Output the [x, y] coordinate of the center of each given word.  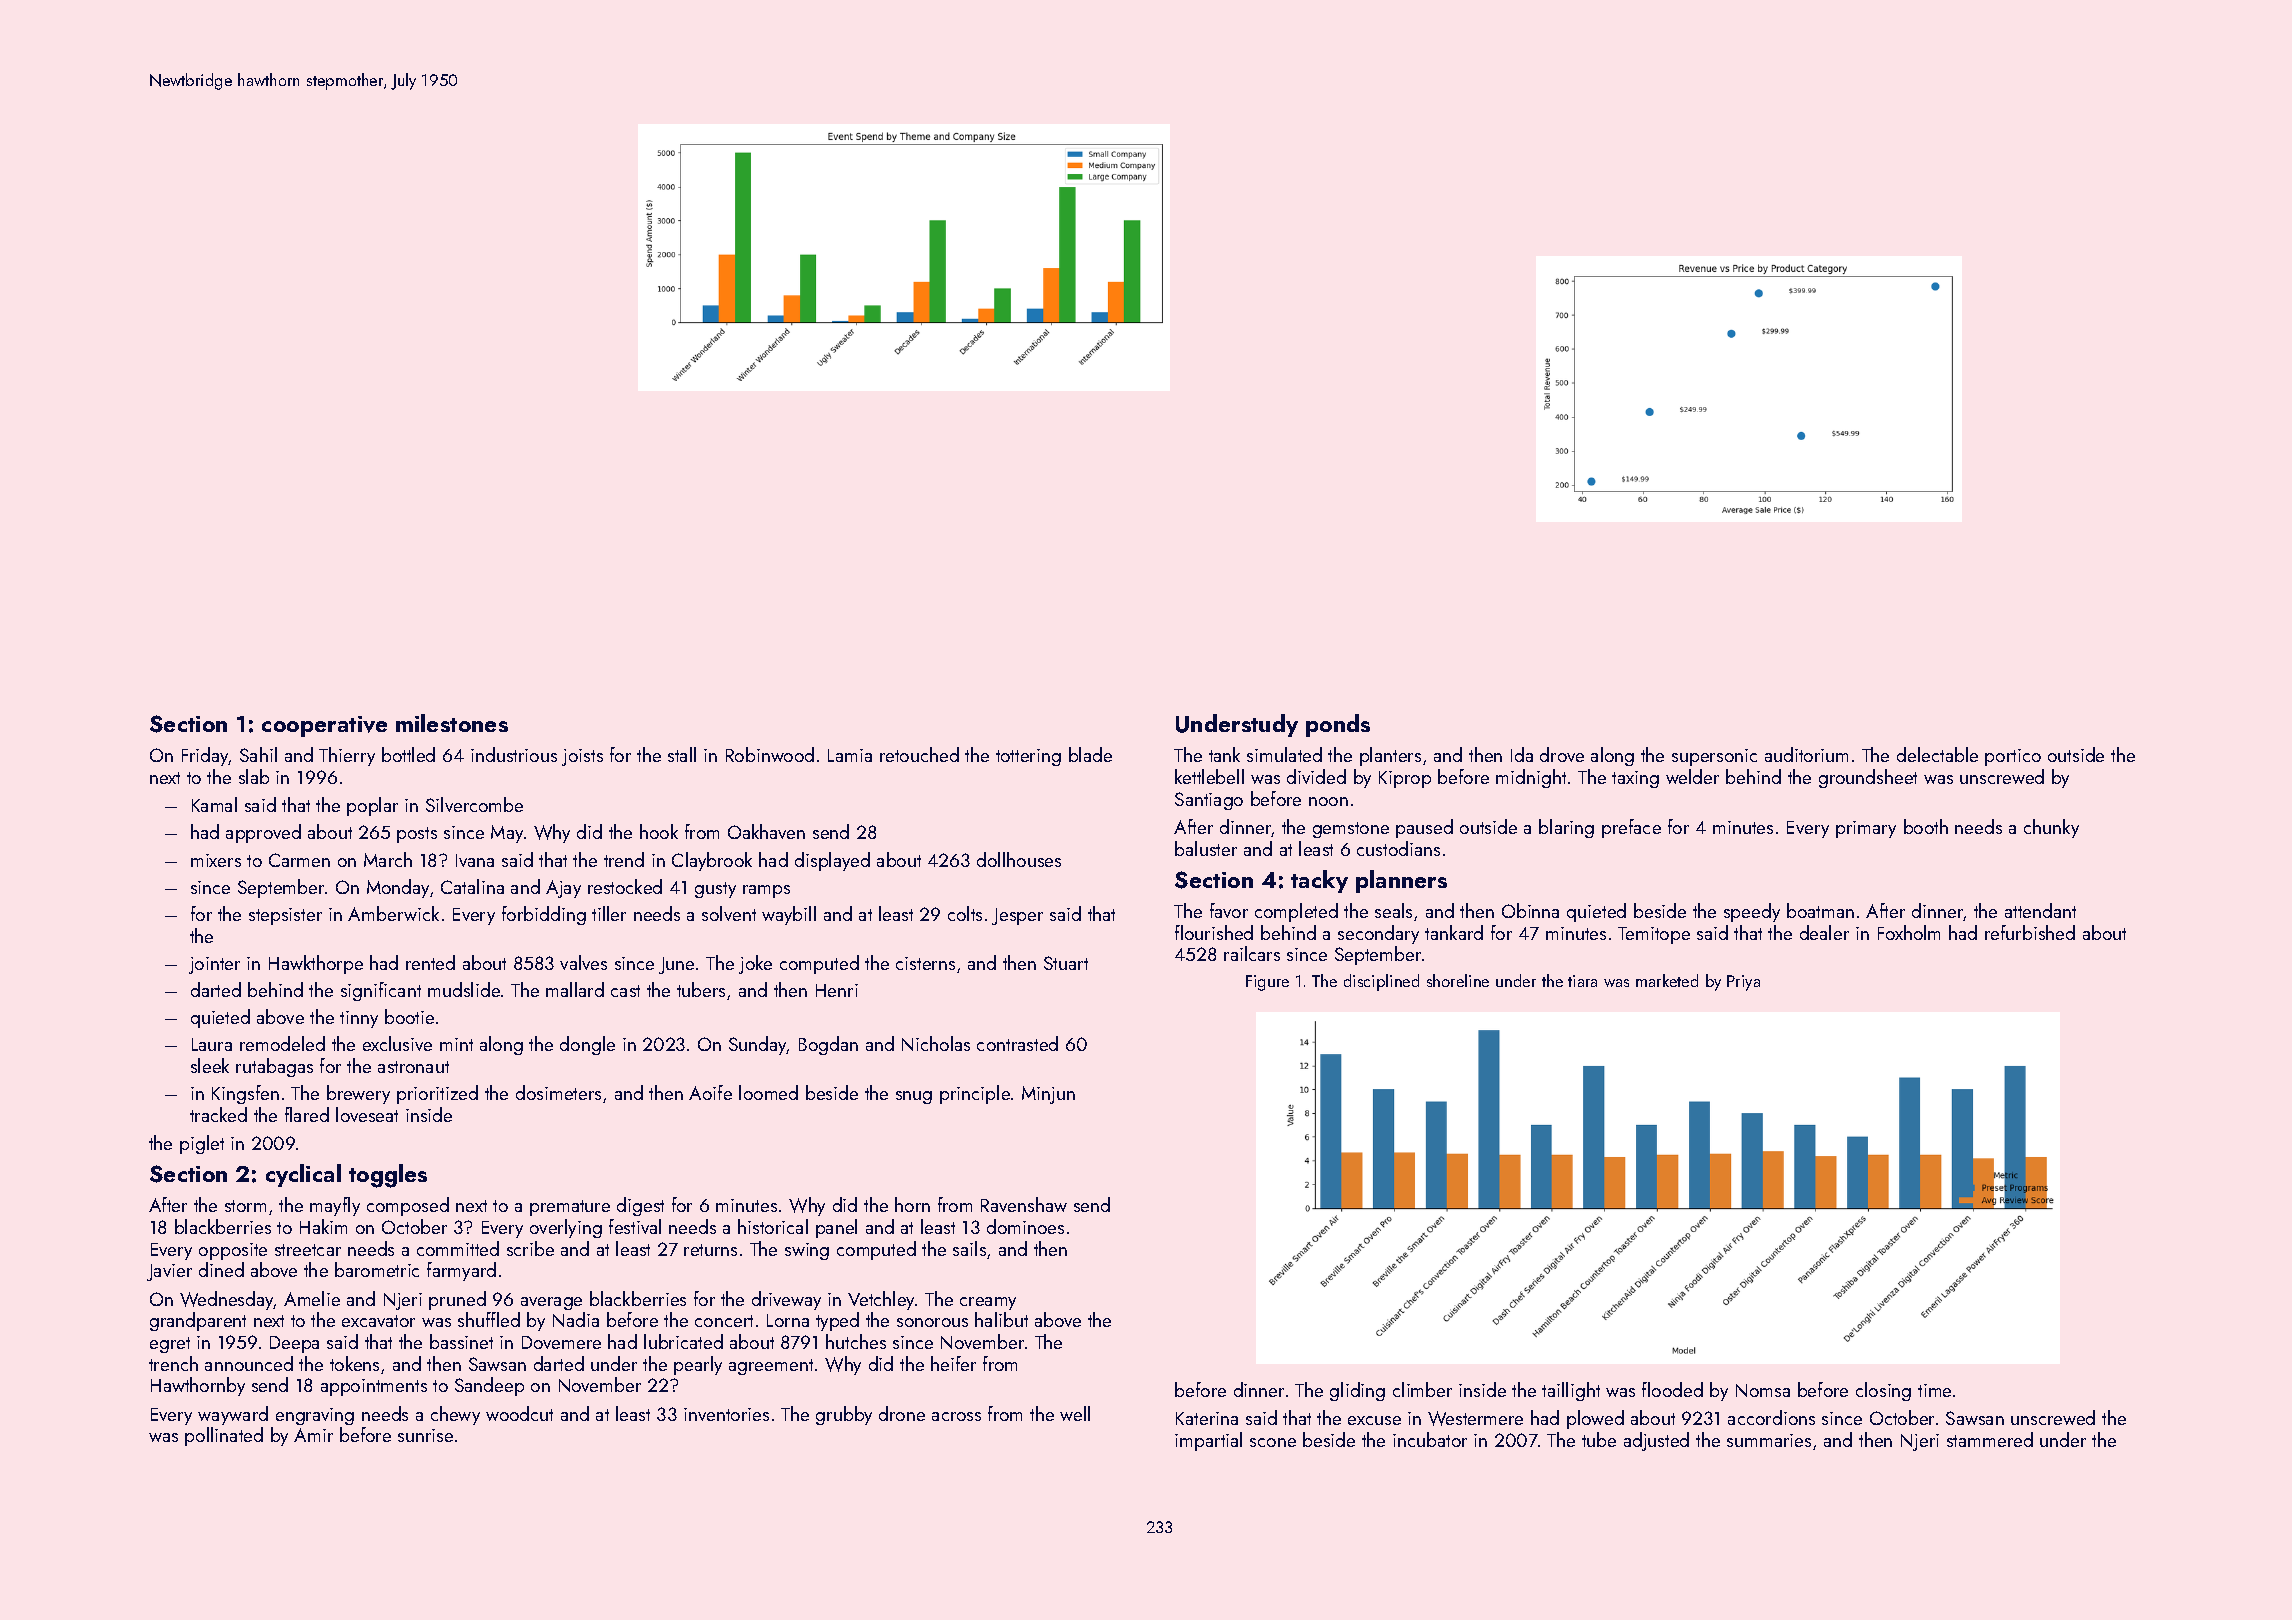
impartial [1208, 1441]
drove [1562, 754]
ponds [1338, 725]
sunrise [425, 1435]
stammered [1990, 1439]
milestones [452, 723]
